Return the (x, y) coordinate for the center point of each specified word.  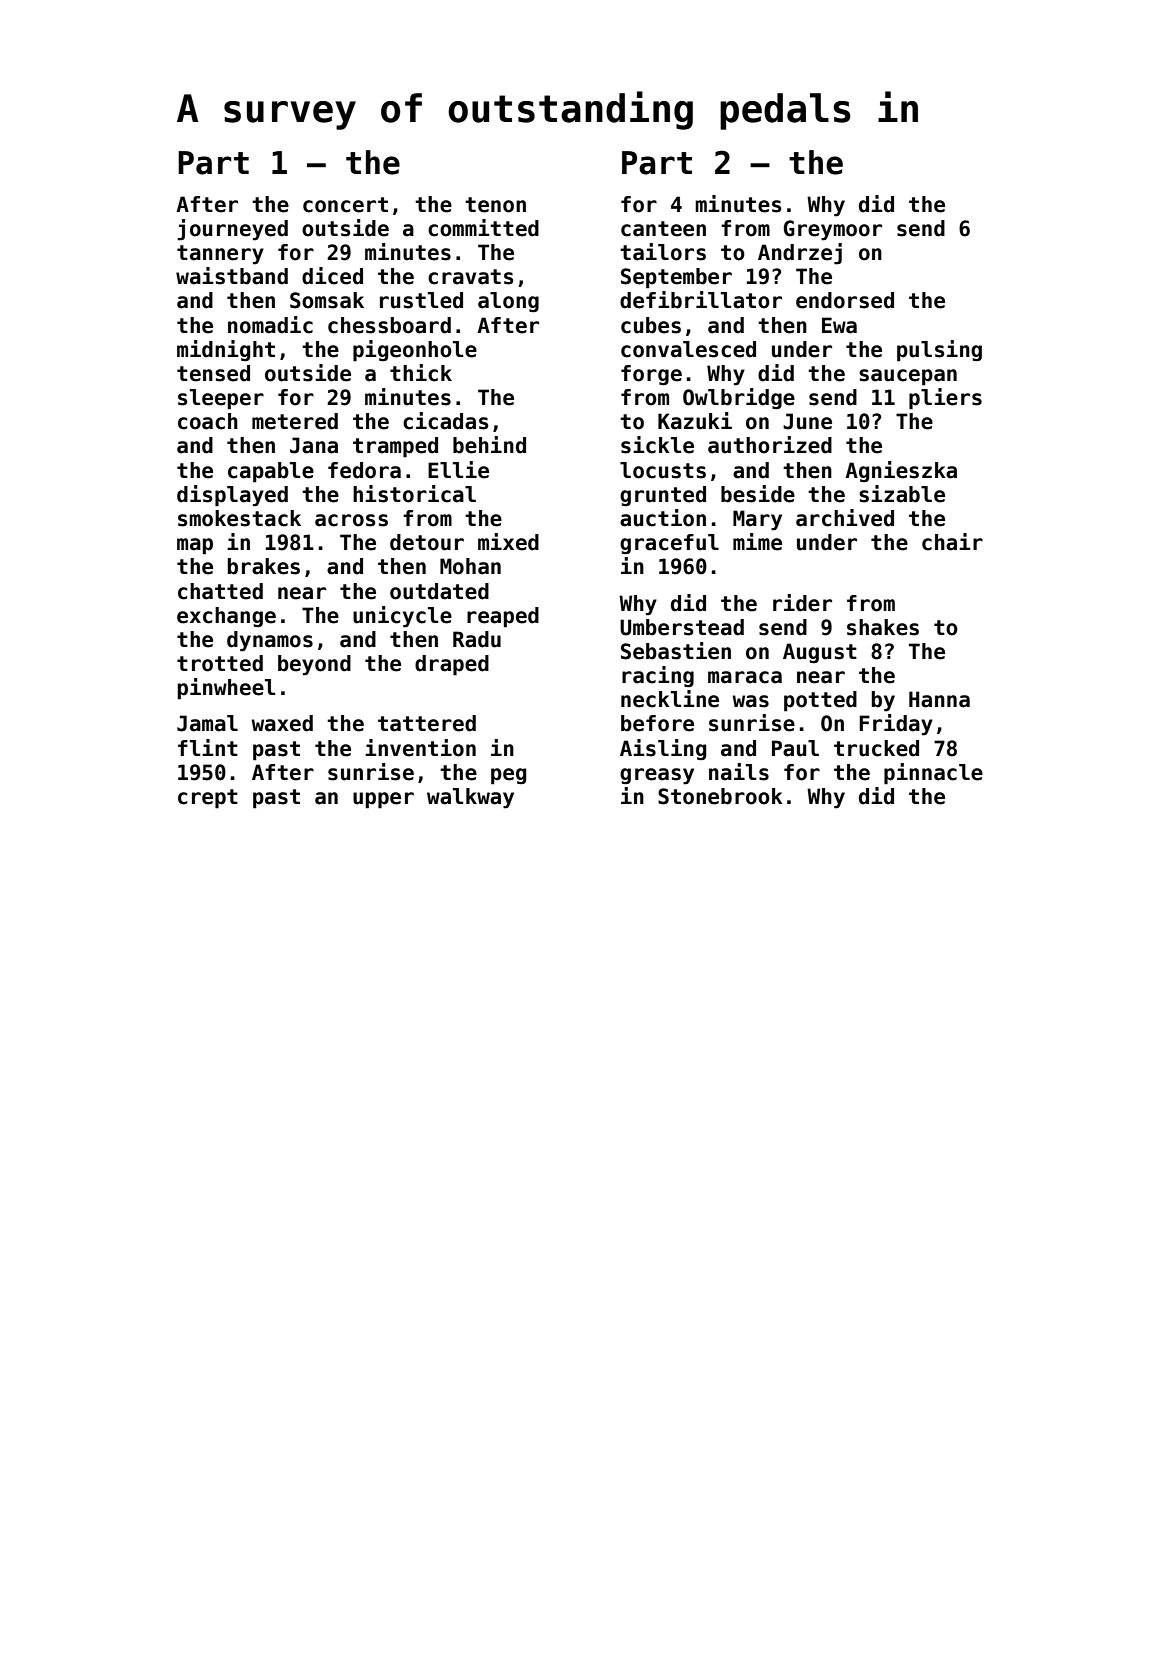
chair (952, 542)
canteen (663, 229)
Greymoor (833, 230)
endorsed (845, 300)
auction (663, 518)
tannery (220, 255)
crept (208, 799)
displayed (232, 496)
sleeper (221, 399)
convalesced (688, 349)
